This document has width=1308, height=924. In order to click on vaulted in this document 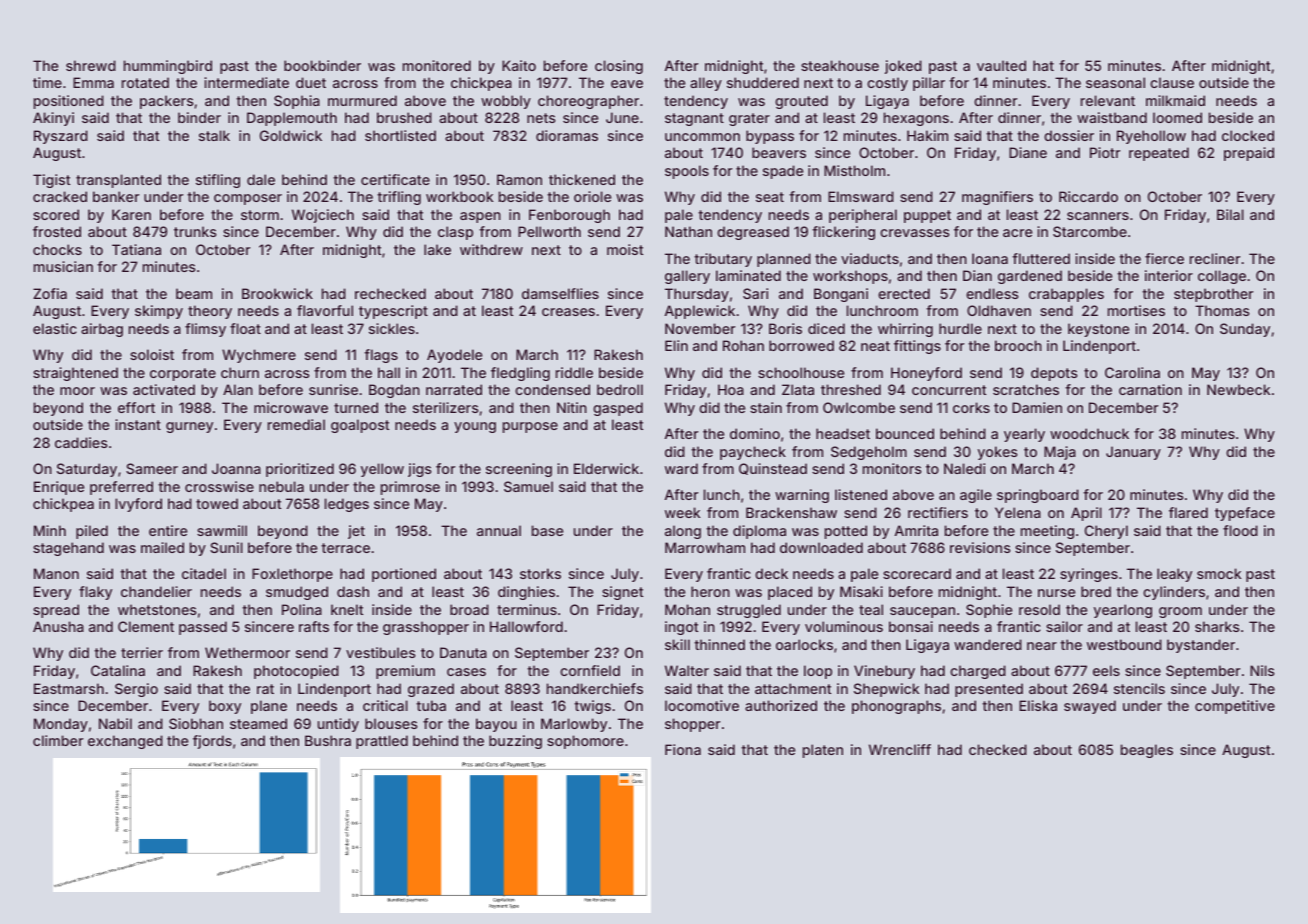, I will do `click(1001, 65)`.
